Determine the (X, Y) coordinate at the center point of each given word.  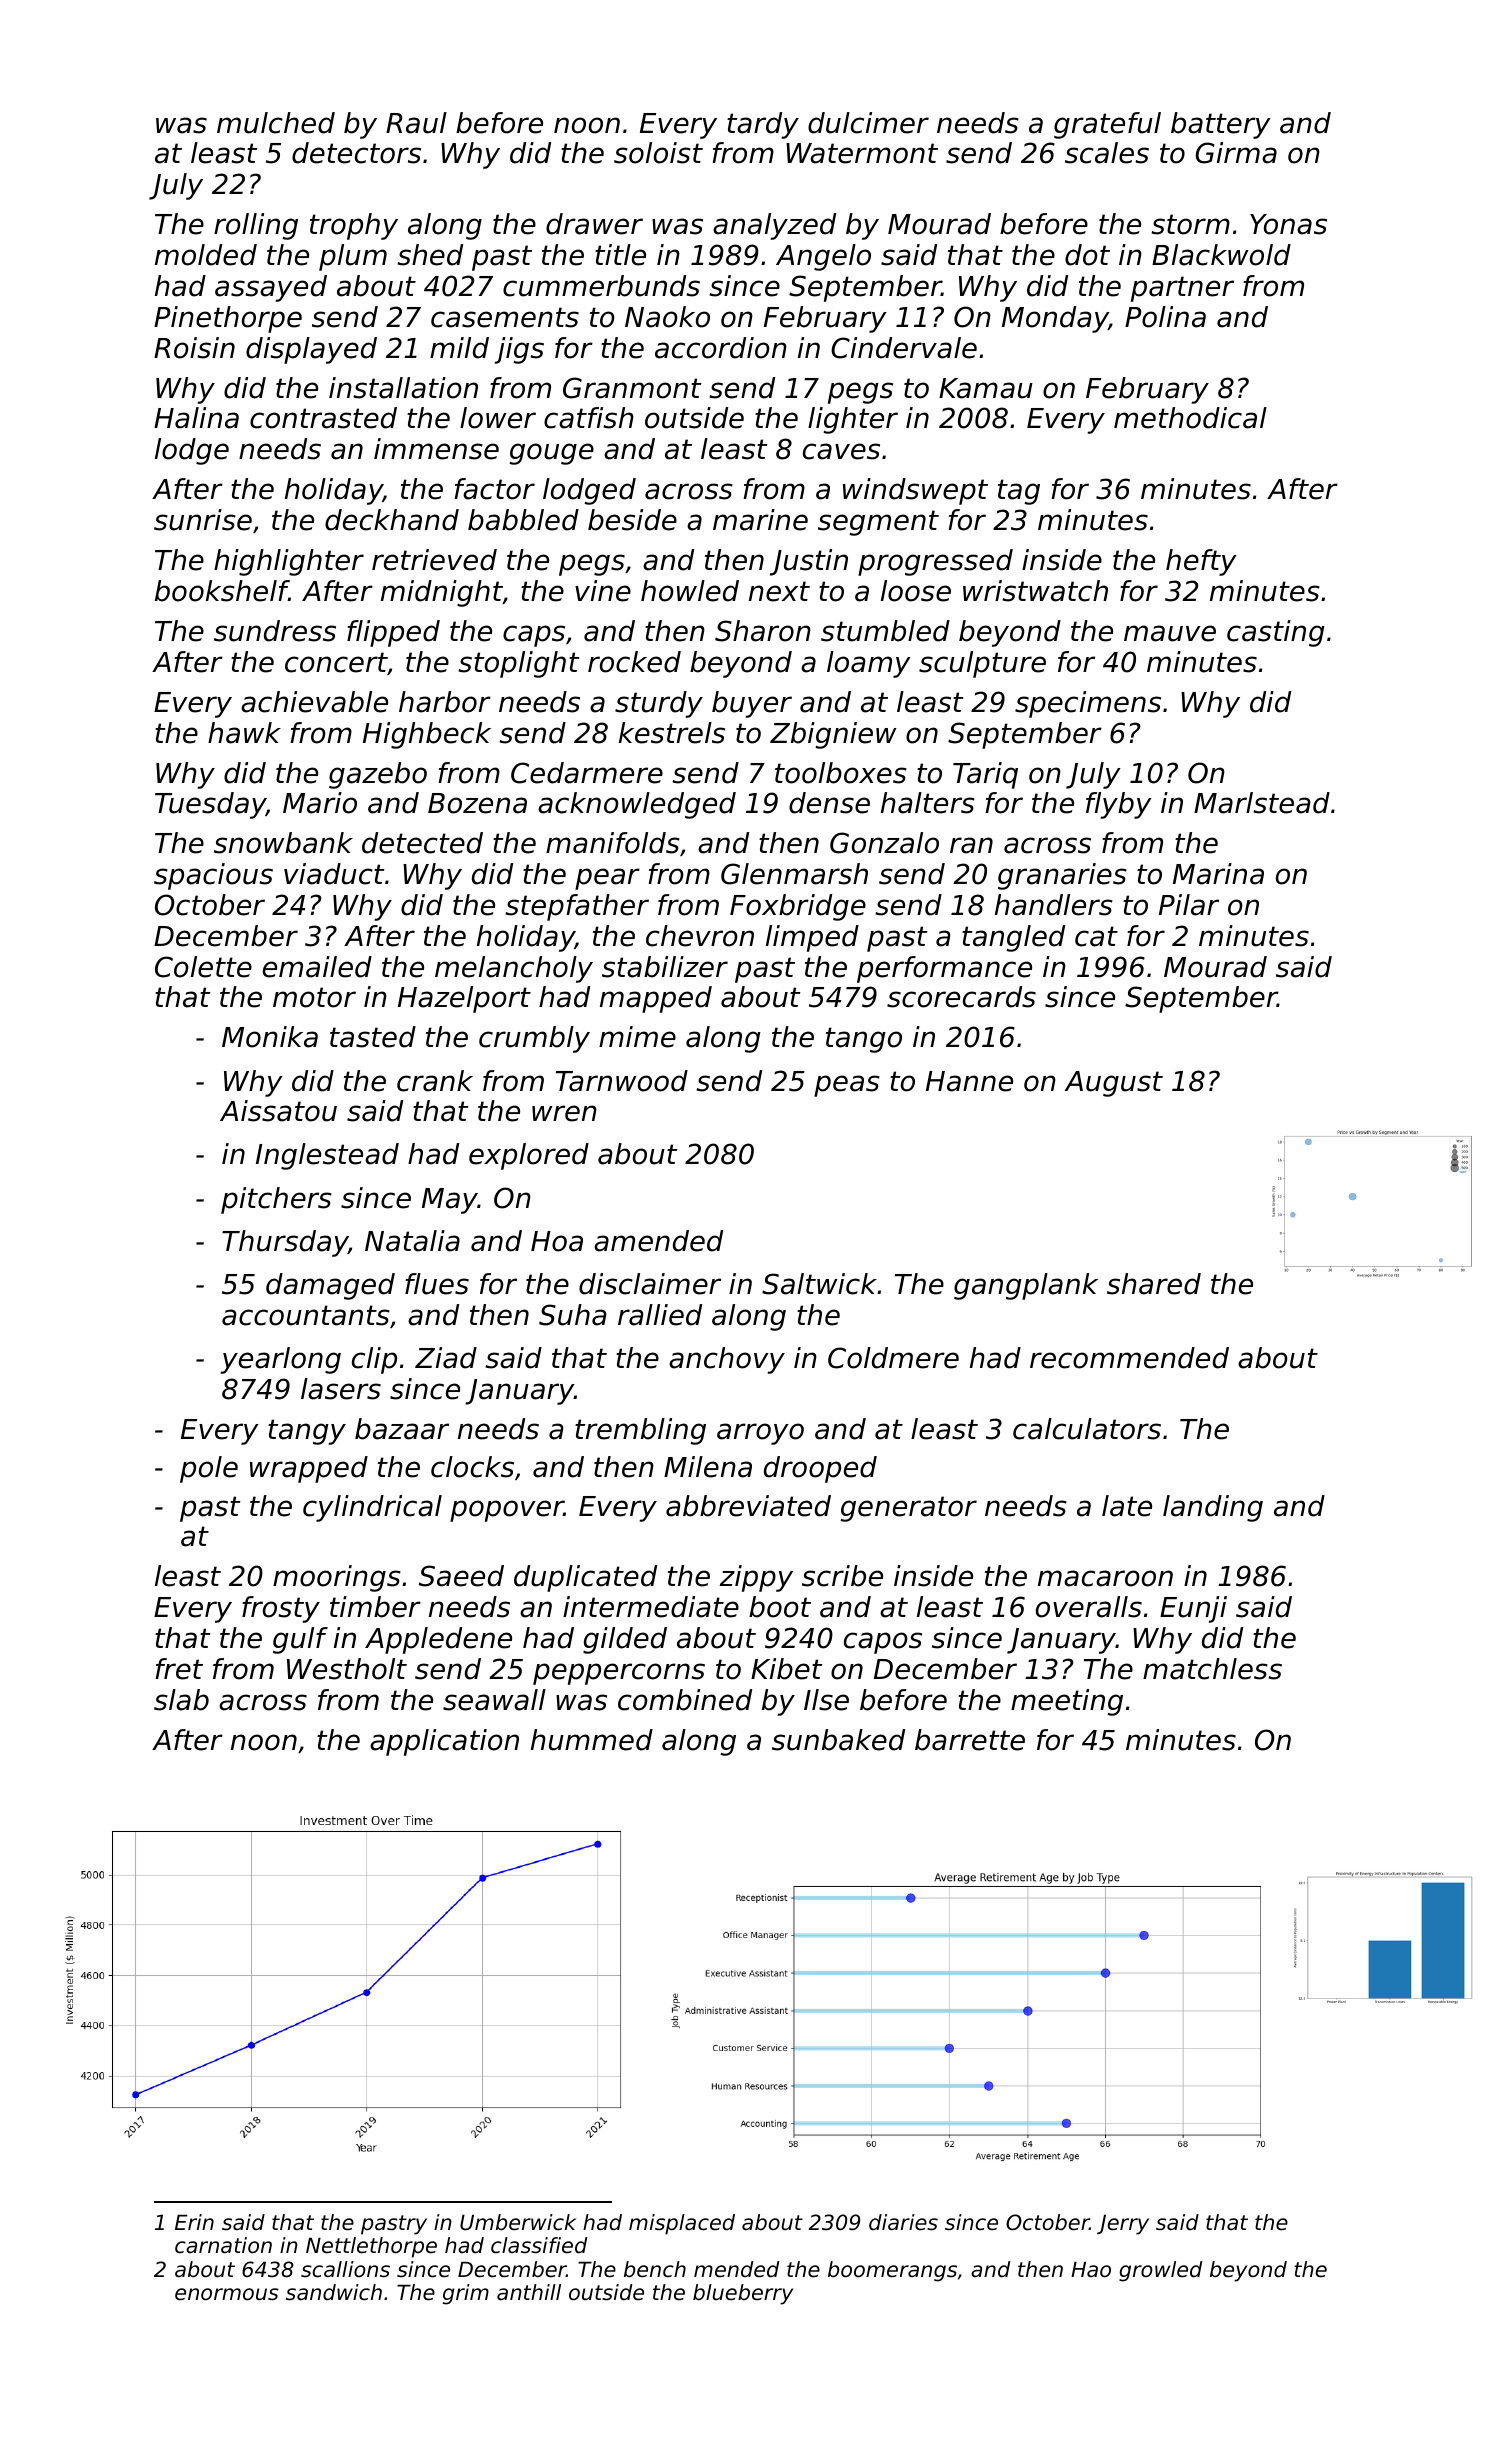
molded (206, 255)
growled (1160, 2271)
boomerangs (892, 2271)
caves (841, 451)
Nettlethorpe (371, 2247)
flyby (1119, 805)
